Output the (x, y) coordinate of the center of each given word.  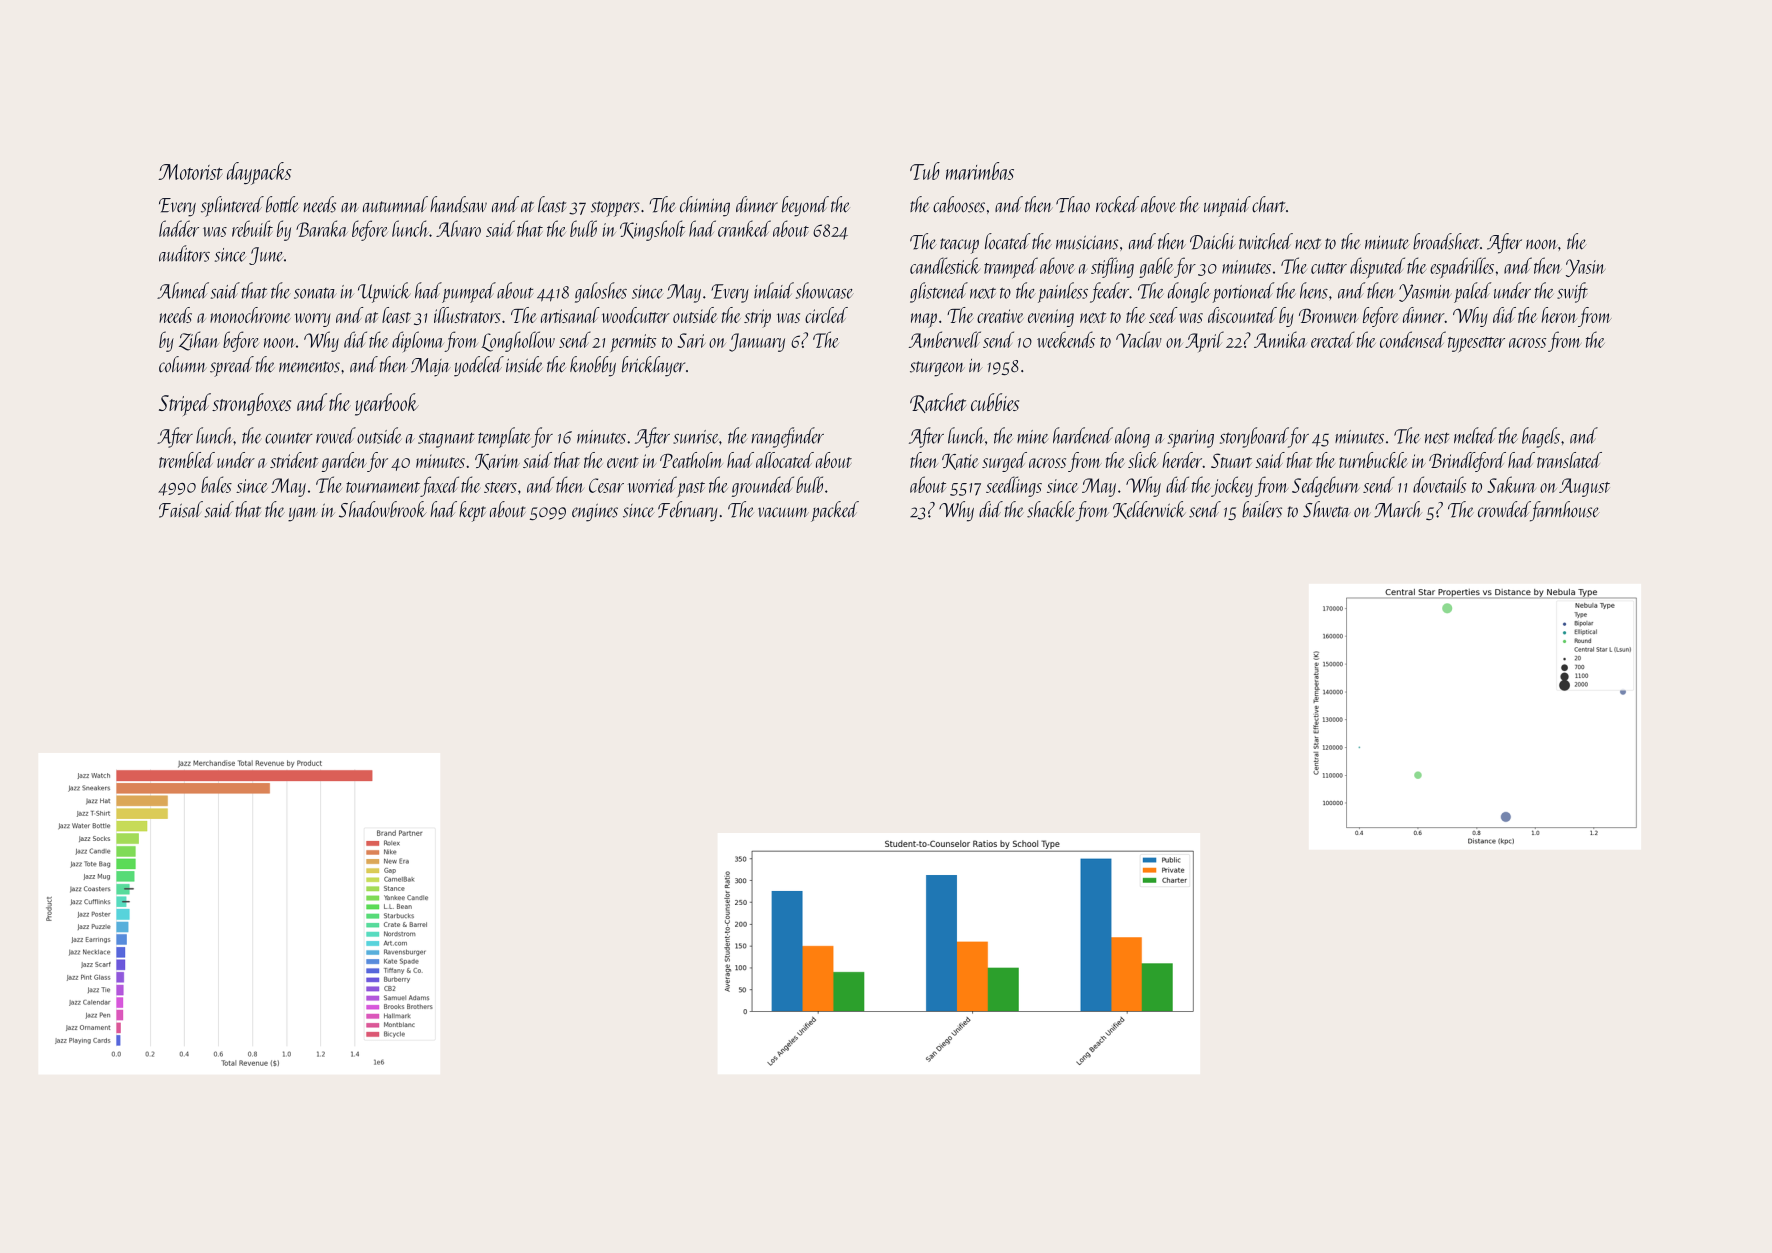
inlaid (774, 290)
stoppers (615, 209)
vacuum (783, 512)
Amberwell (945, 339)
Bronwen (1329, 315)
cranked (744, 228)
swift (1572, 292)
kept (472, 511)
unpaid (1227, 206)
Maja (431, 367)
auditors (184, 253)
